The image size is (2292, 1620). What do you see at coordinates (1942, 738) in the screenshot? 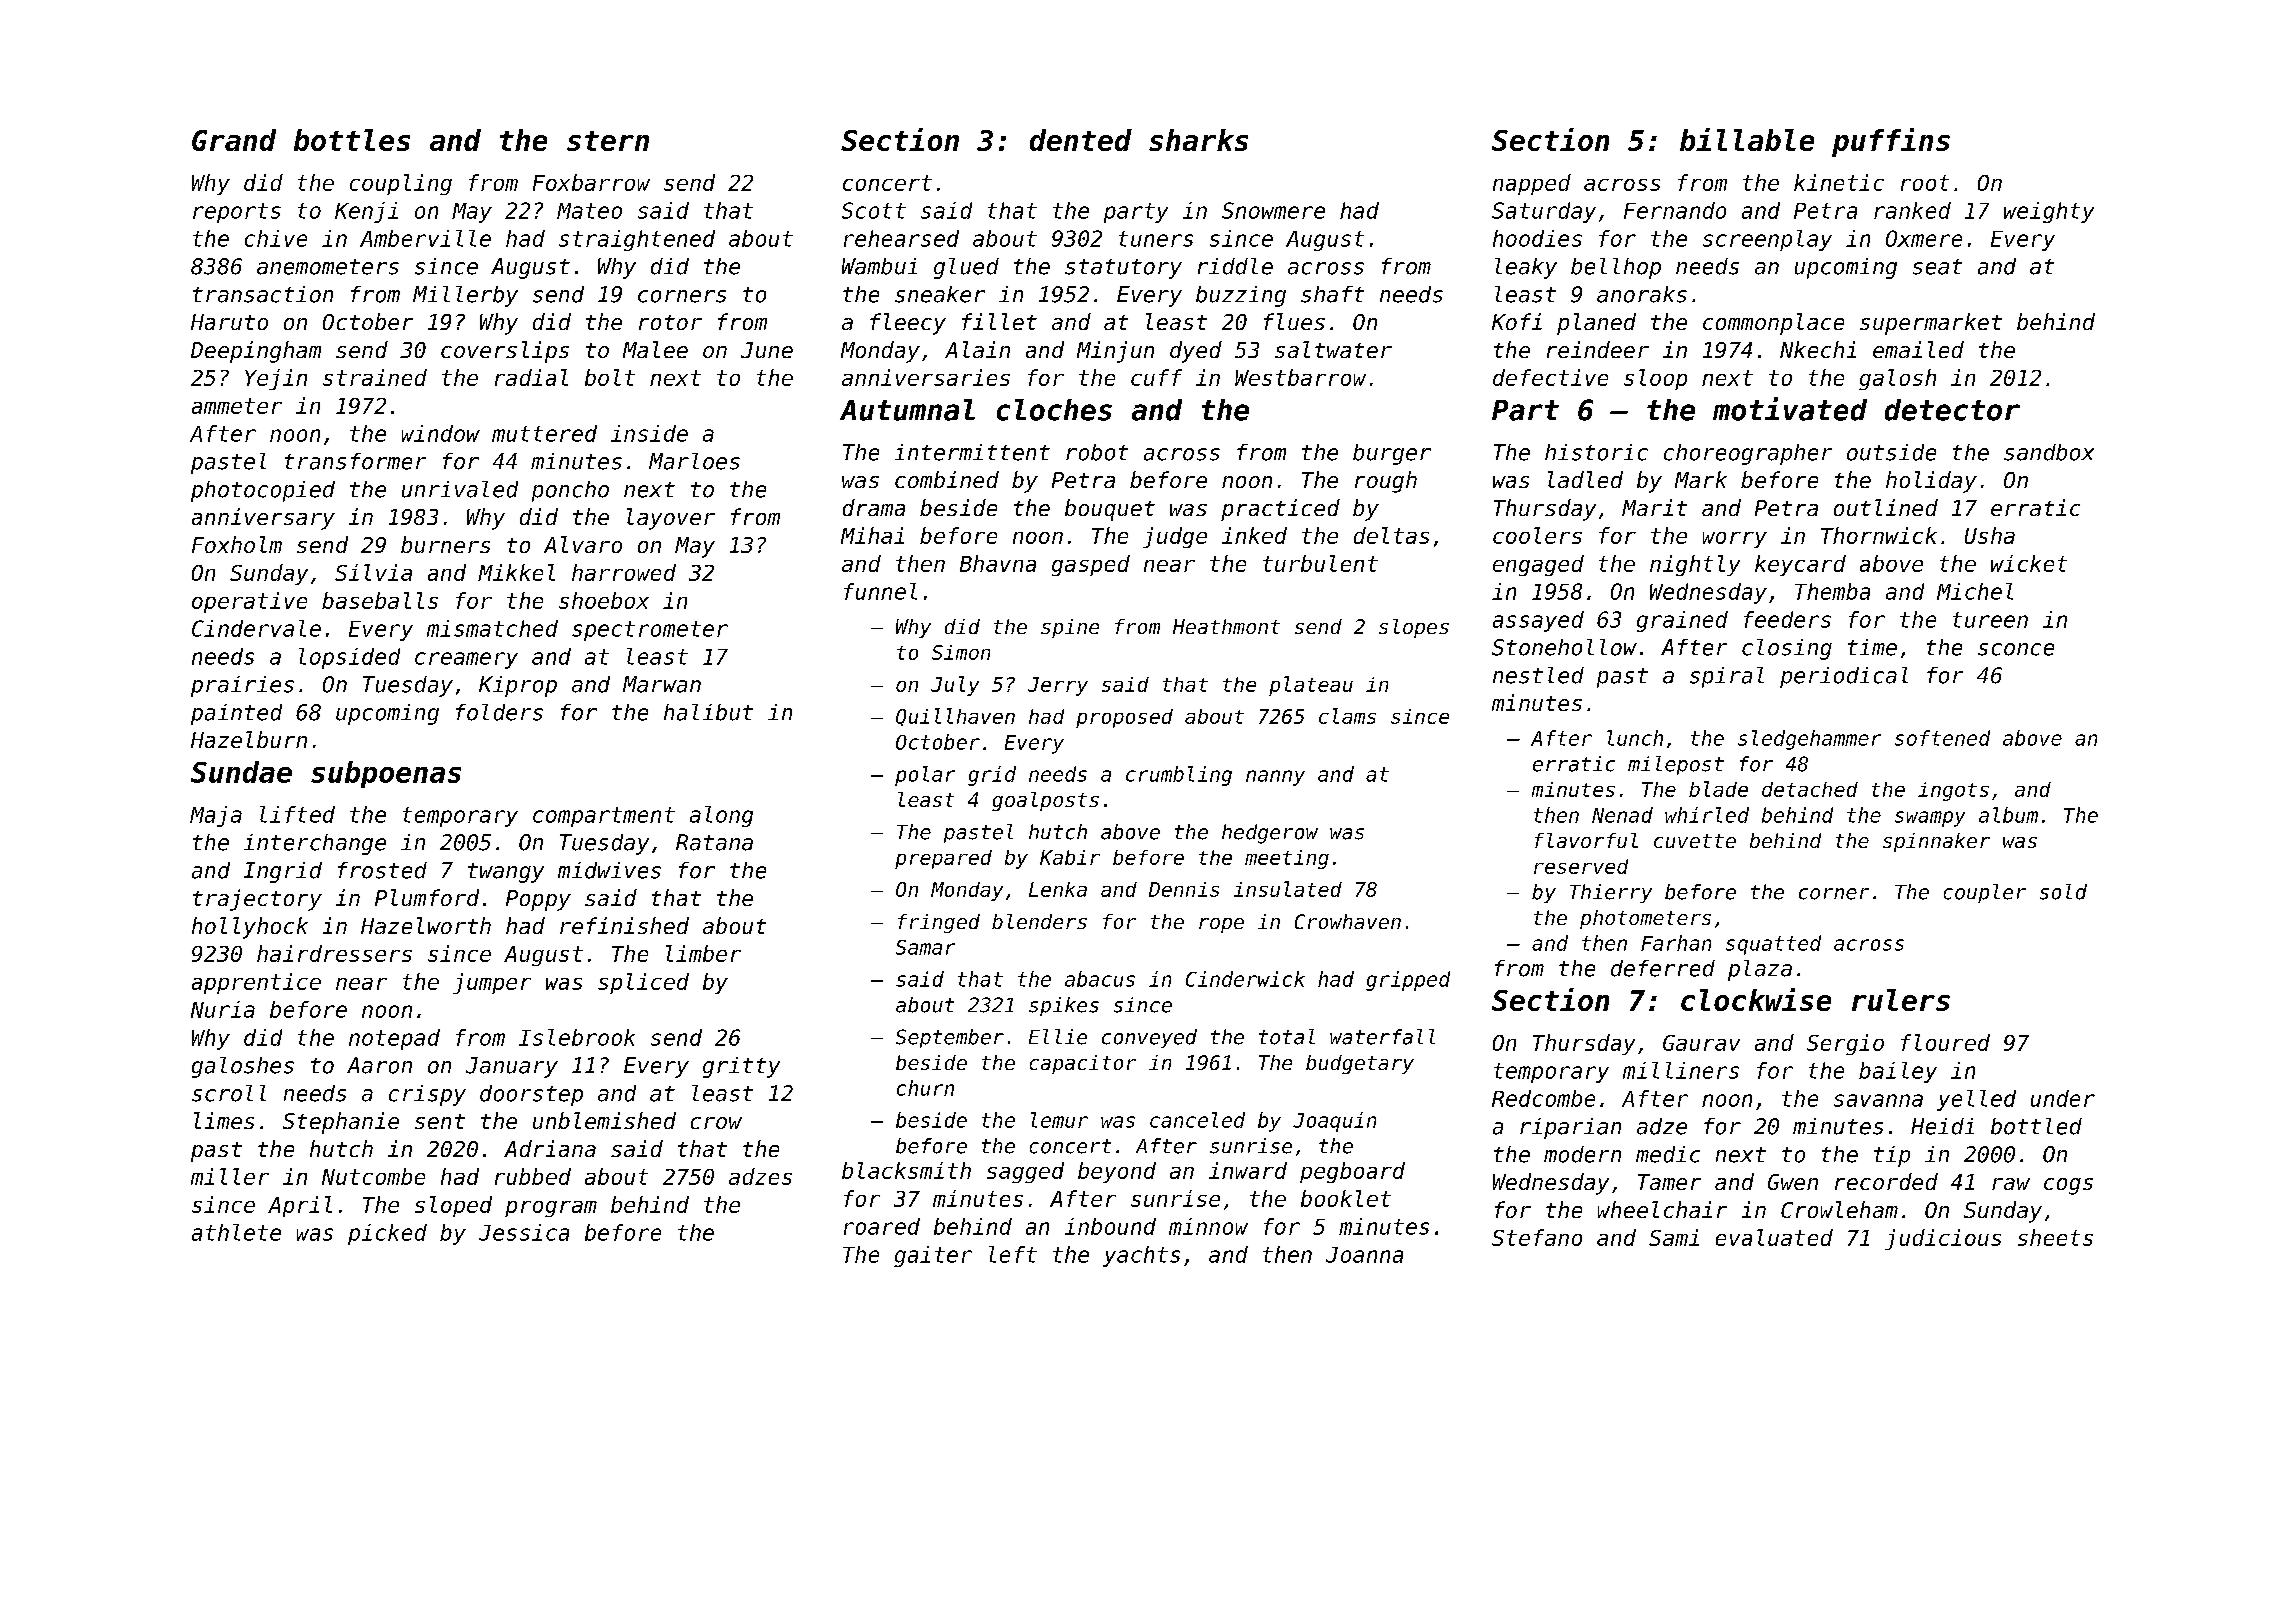
I see `softened` at bounding box center [1942, 738].
